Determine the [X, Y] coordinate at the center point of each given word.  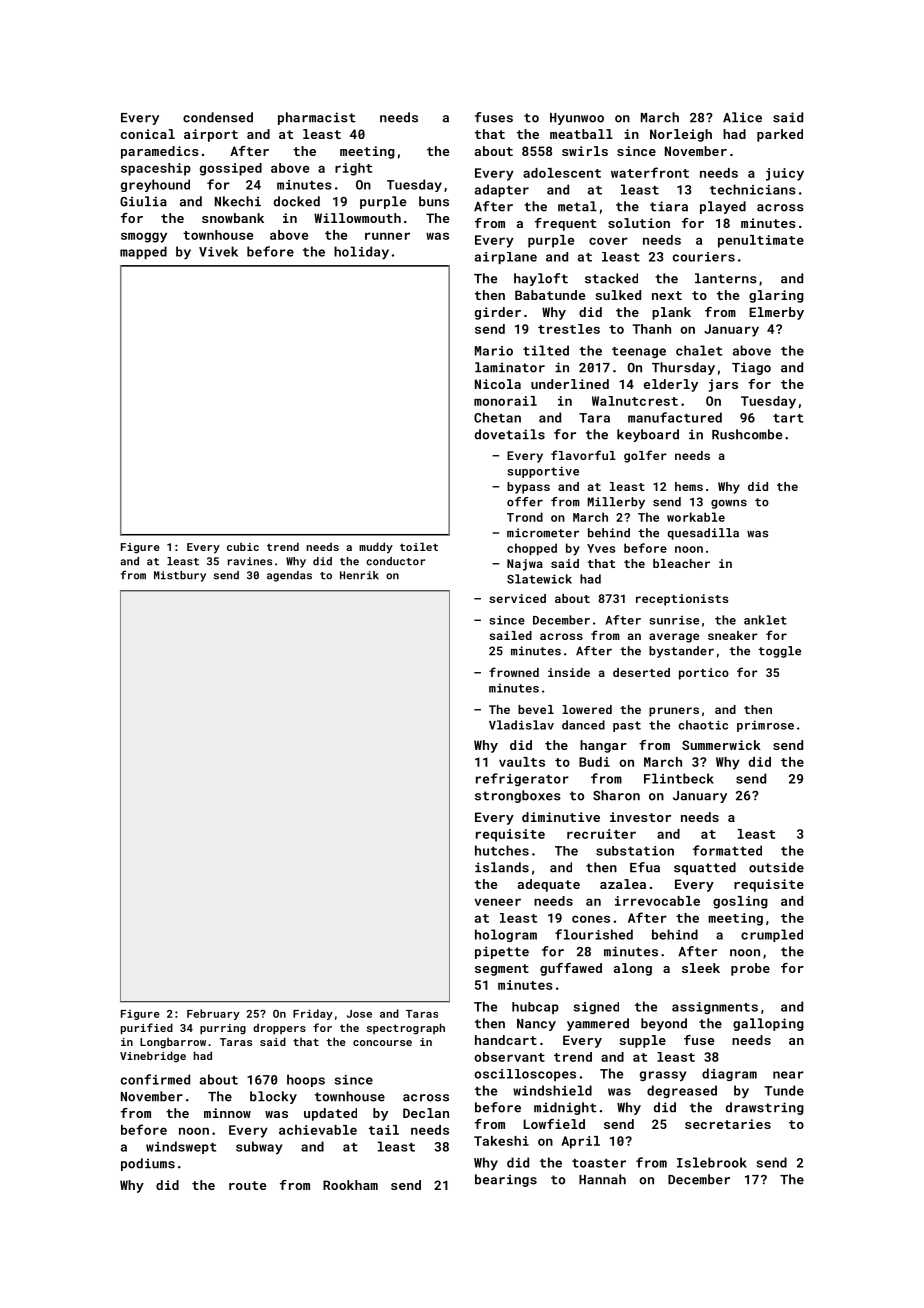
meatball [581, 134]
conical [148, 134]
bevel [536, 709]
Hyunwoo [577, 119]
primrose [765, 726]
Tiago [751, 368]
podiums [148, 1164]
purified [147, 1028]
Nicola [498, 384]
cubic [243, 546]
